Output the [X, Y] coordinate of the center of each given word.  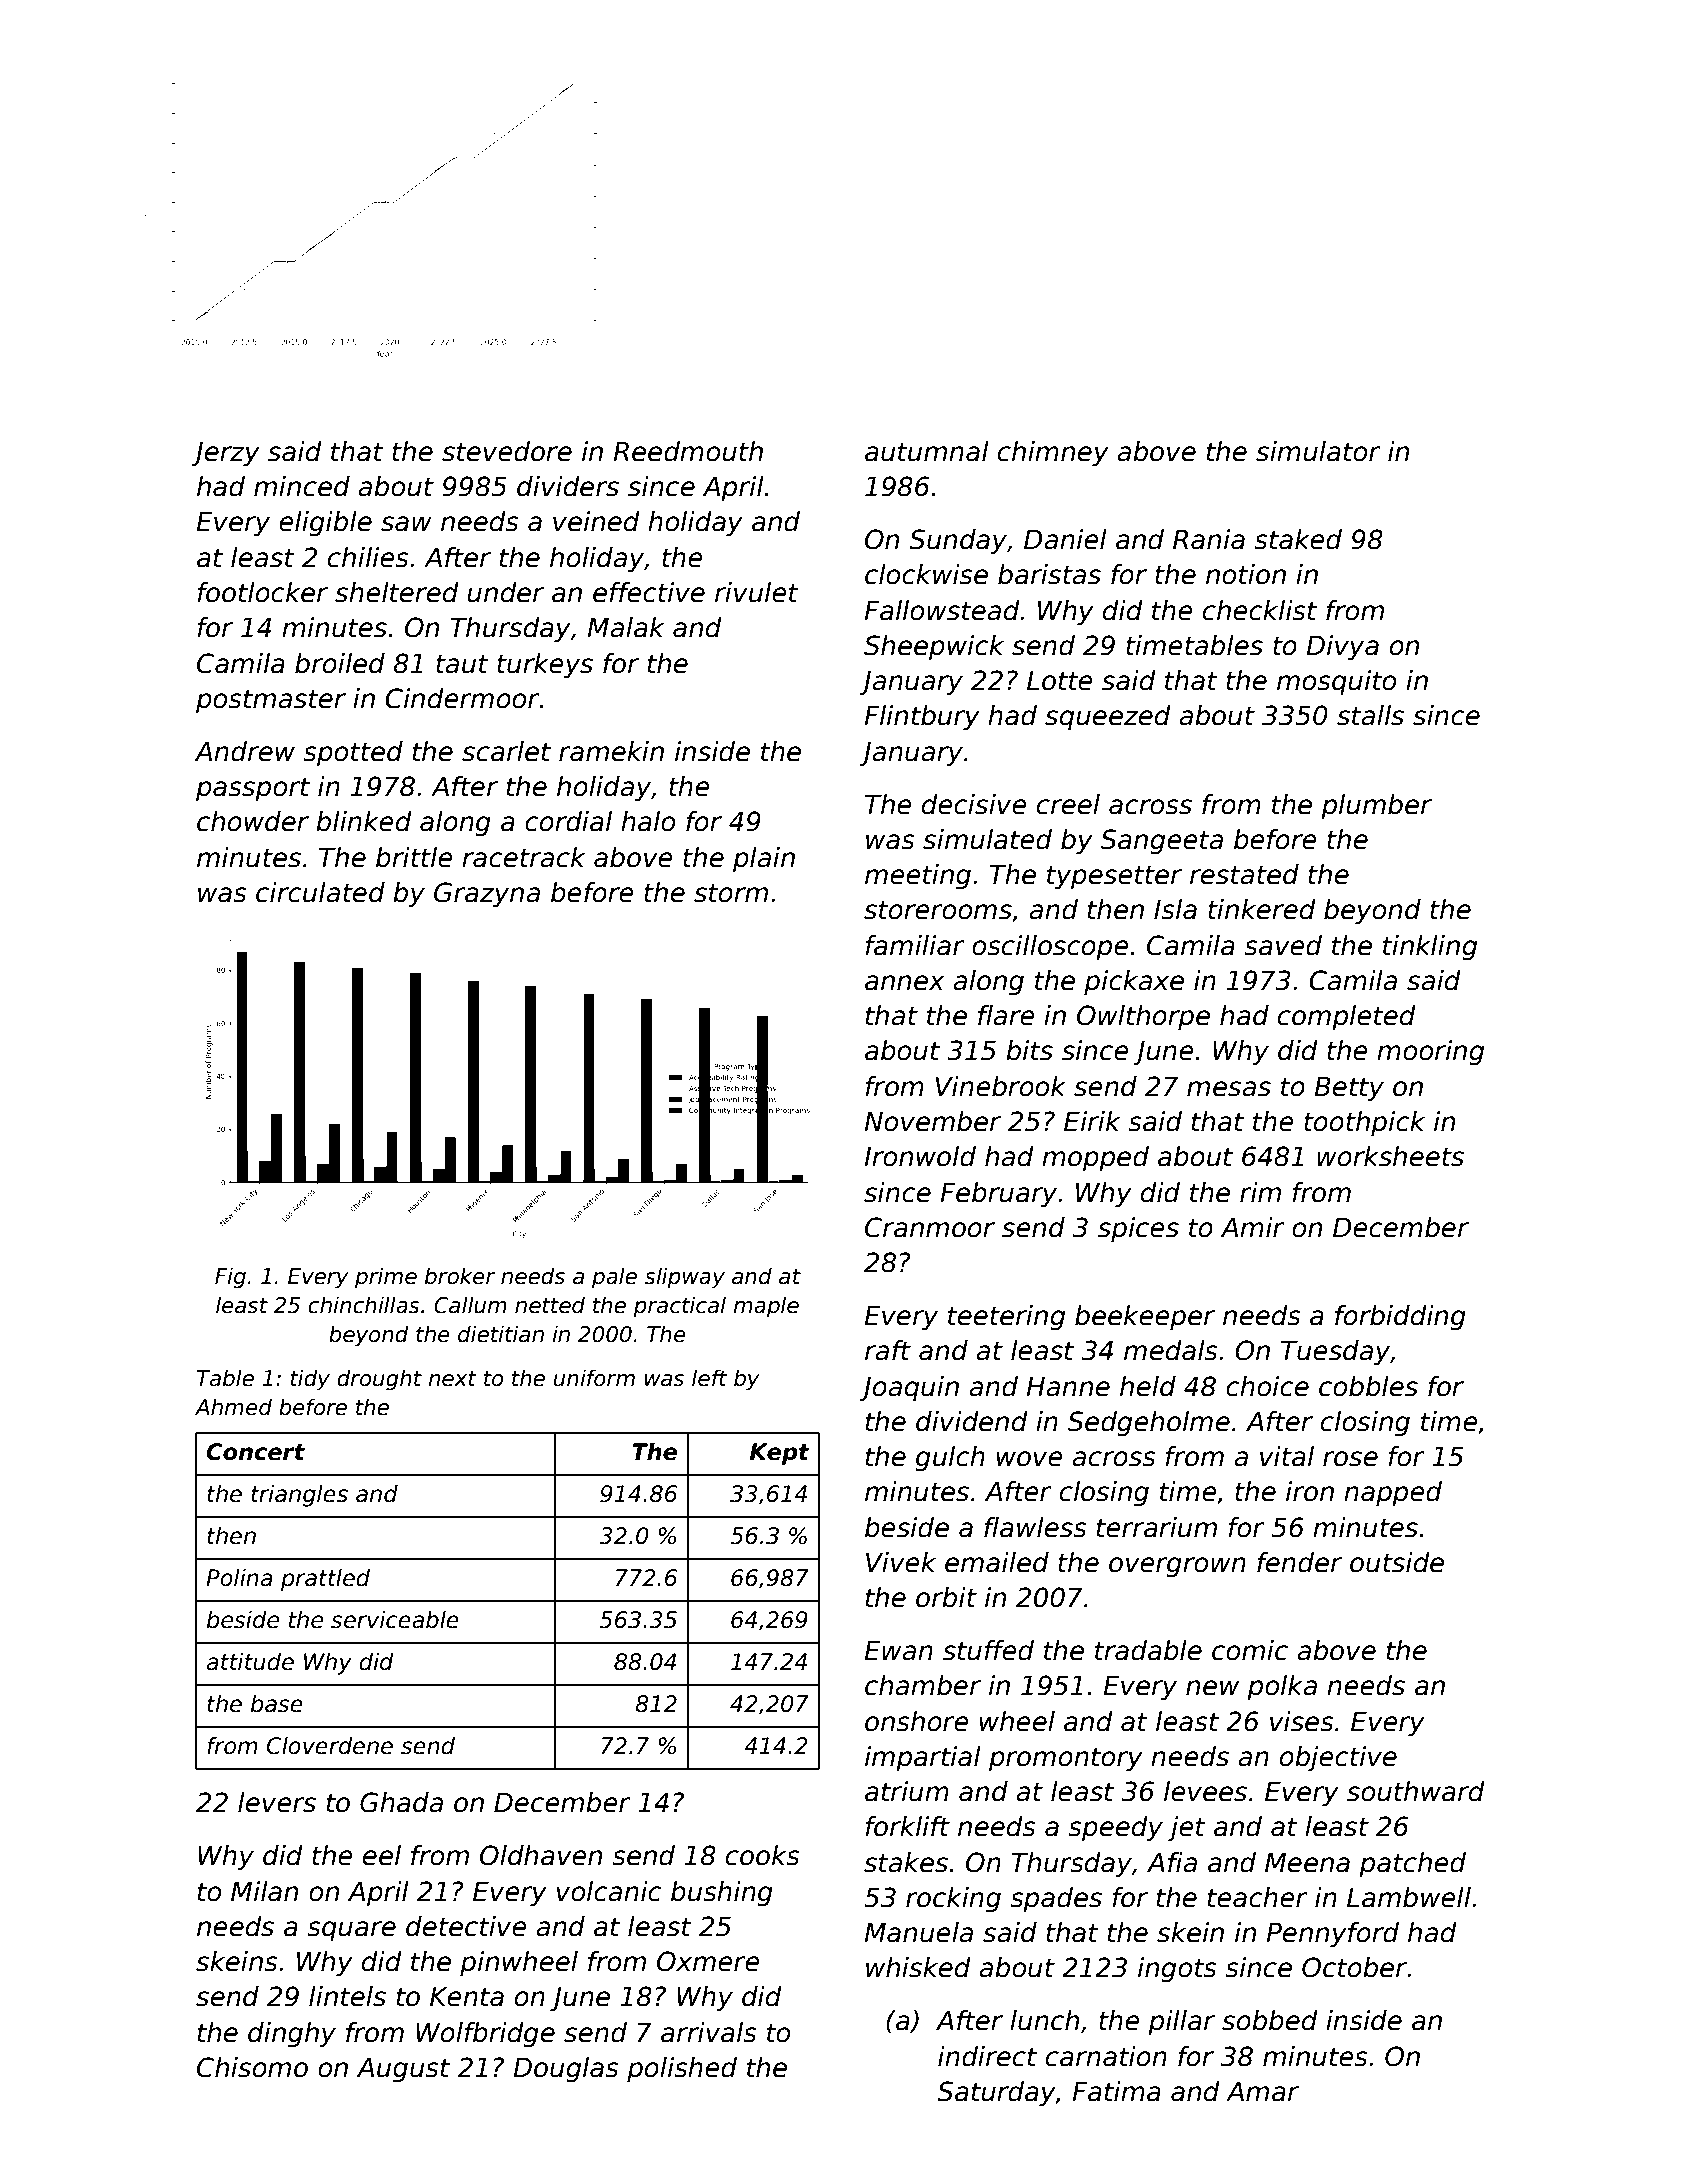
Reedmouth [688, 451]
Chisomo [252, 2067]
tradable [1148, 1650]
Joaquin [909, 1389]
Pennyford [1332, 1935]
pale [614, 1278]
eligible [325, 524]
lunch [1044, 2020]
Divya [1342, 648]
